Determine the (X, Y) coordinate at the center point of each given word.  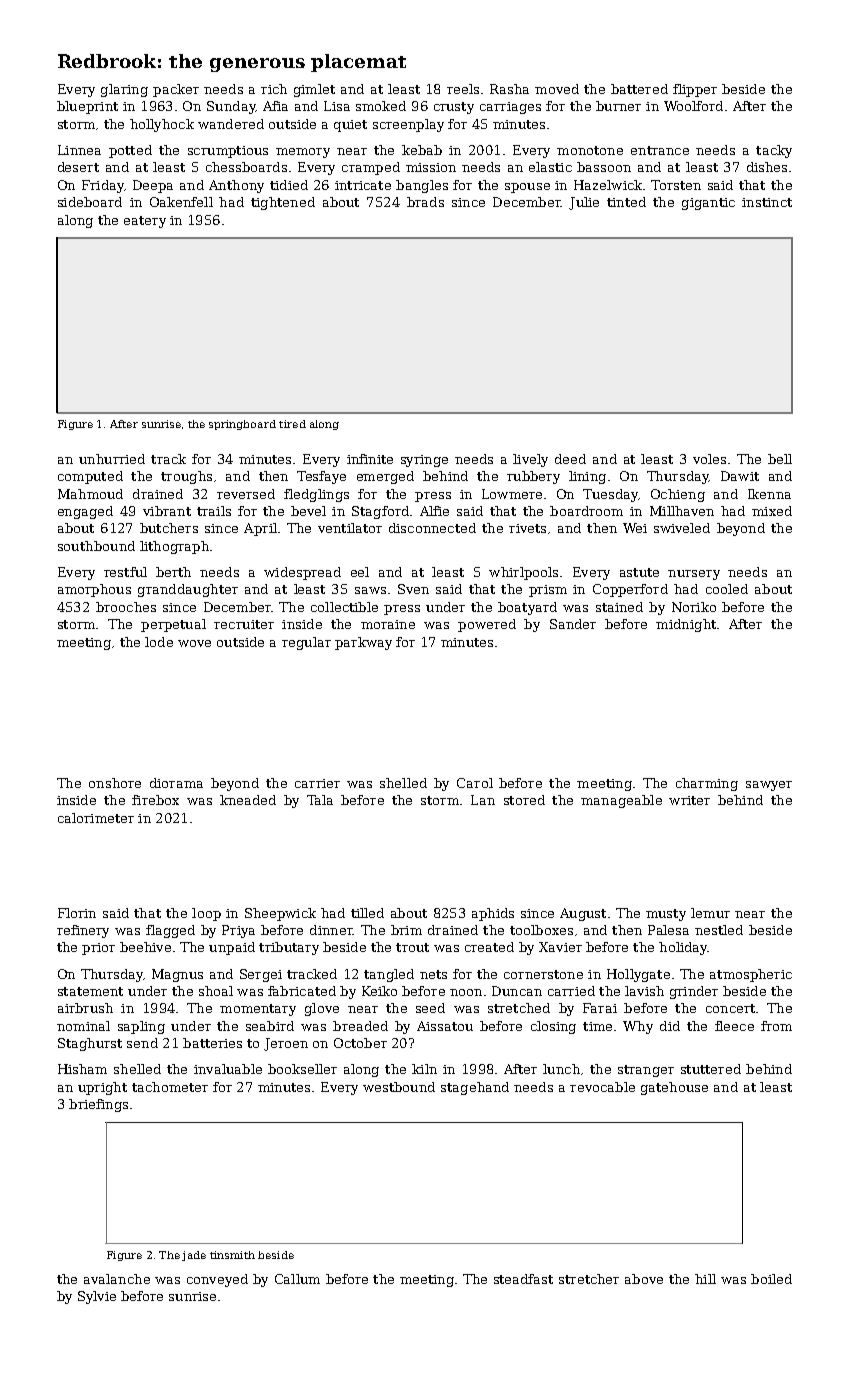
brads (425, 202)
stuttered (711, 1069)
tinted (626, 202)
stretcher (589, 1279)
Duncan (517, 991)
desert (78, 167)
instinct (767, 202)
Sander (573, 624)
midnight (686, 625)
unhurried (112, 459)
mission (431, 167)
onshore (115, 783)
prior (98, 949)
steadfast (523, 1279)
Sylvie (97, 1297)
